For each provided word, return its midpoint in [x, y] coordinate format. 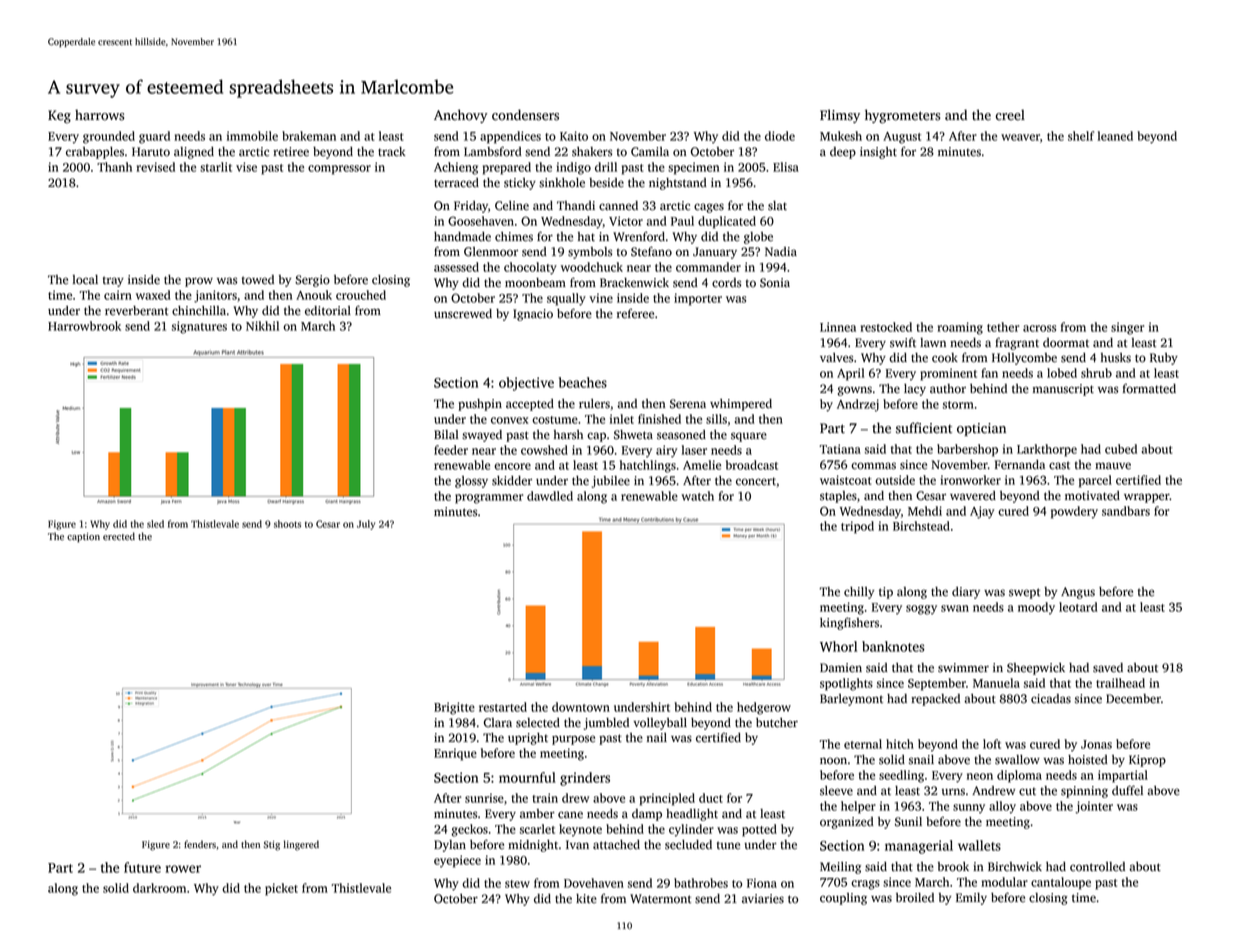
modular [1004, 882]
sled [155, 524]
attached [616, 845]
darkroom [159, 888]
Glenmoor [491, 252]
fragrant [1017, 343]
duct [711, 798]
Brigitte [454, 708]
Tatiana [840, 449]
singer [1127, 328]
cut [1027, 792]
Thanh [114, 167]
